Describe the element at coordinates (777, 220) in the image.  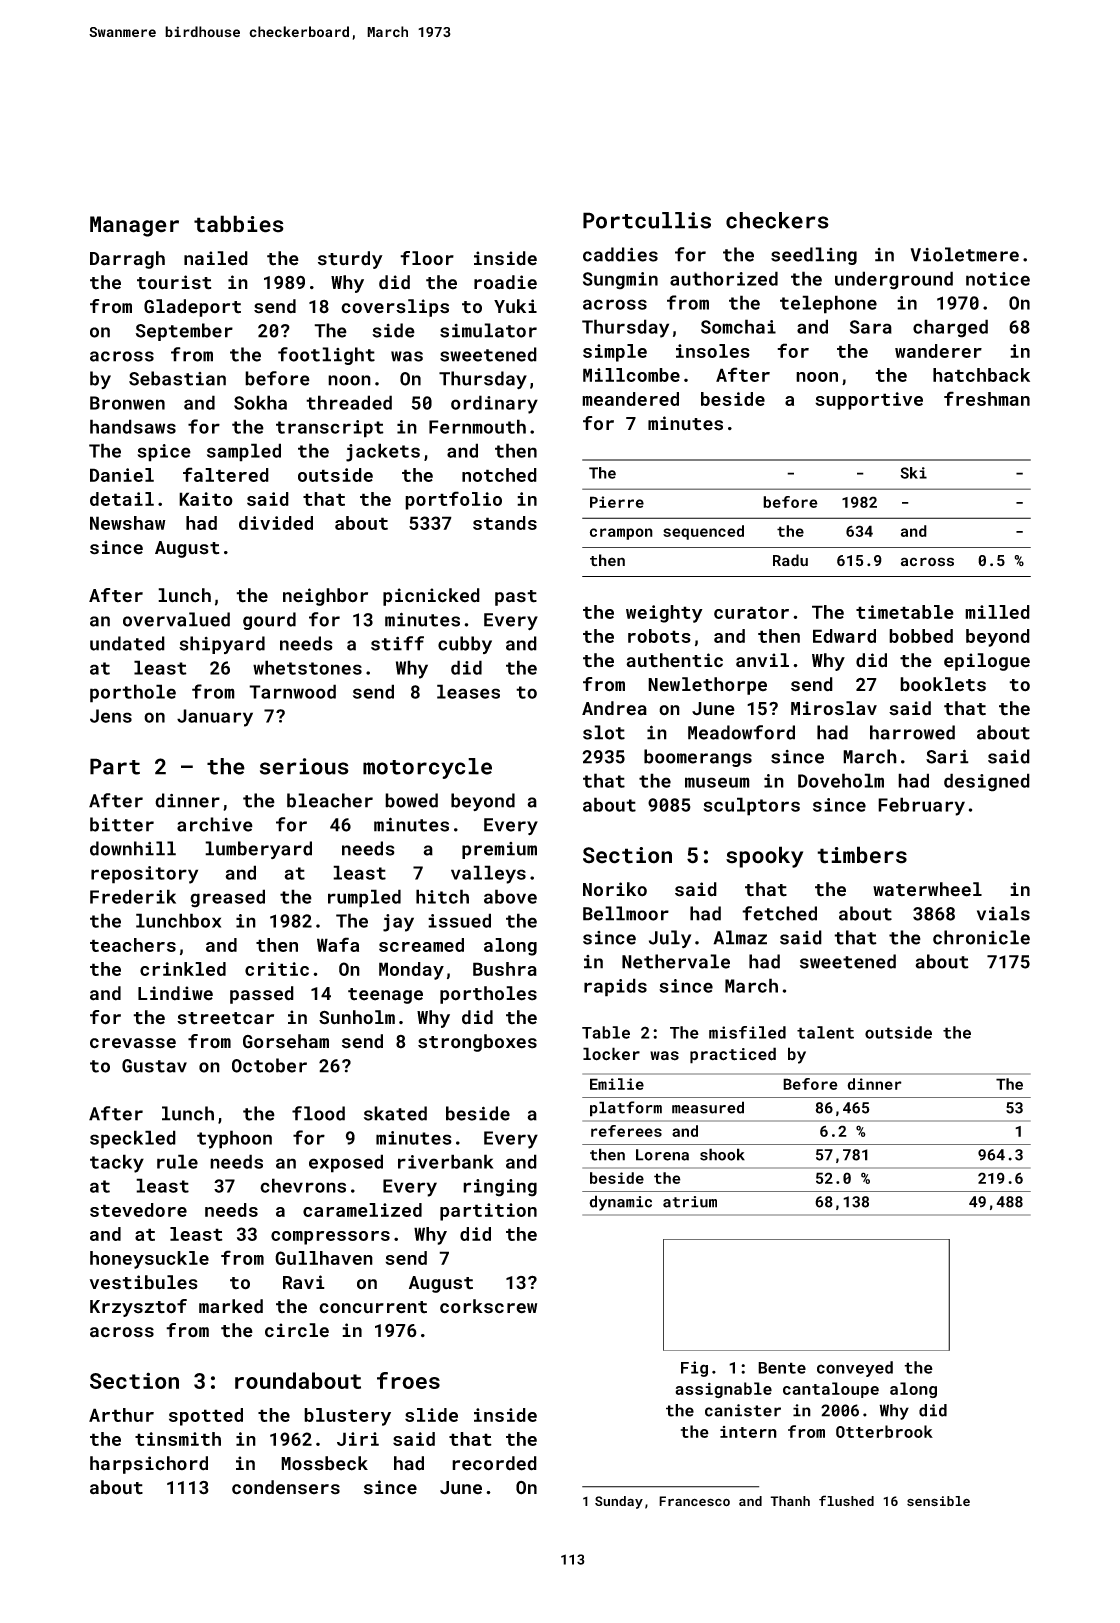
I see `checkers` at that location.
